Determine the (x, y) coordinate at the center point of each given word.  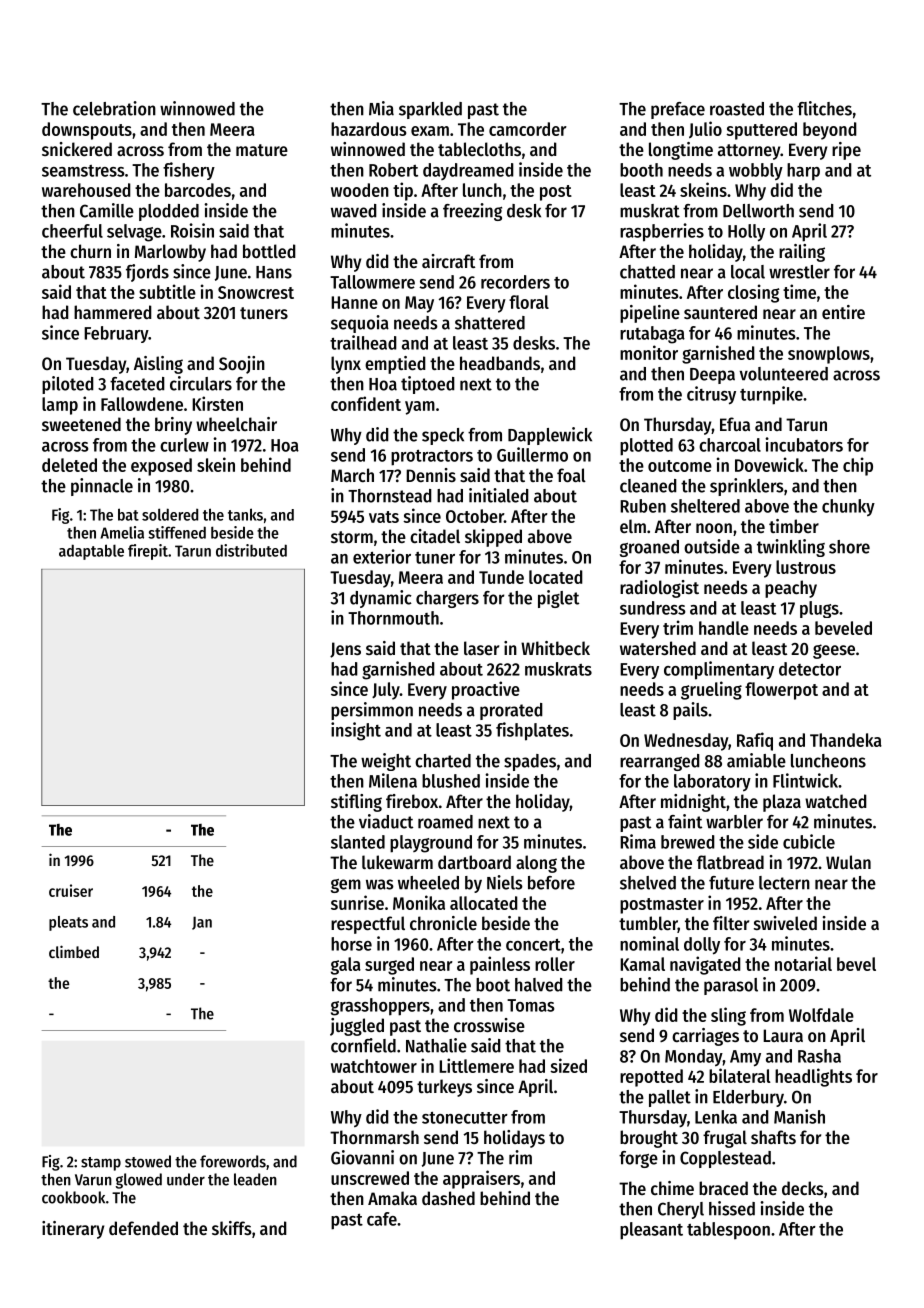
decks (803, 1188)
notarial (803, 963)
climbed (74, 951)
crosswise (489, 1025)
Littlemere (476, 1065)
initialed (499, 495)
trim (678, 627)
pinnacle (102, 487)
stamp (101, 1164)
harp (803, 172)
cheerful (72, 231)
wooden (360, 190)
